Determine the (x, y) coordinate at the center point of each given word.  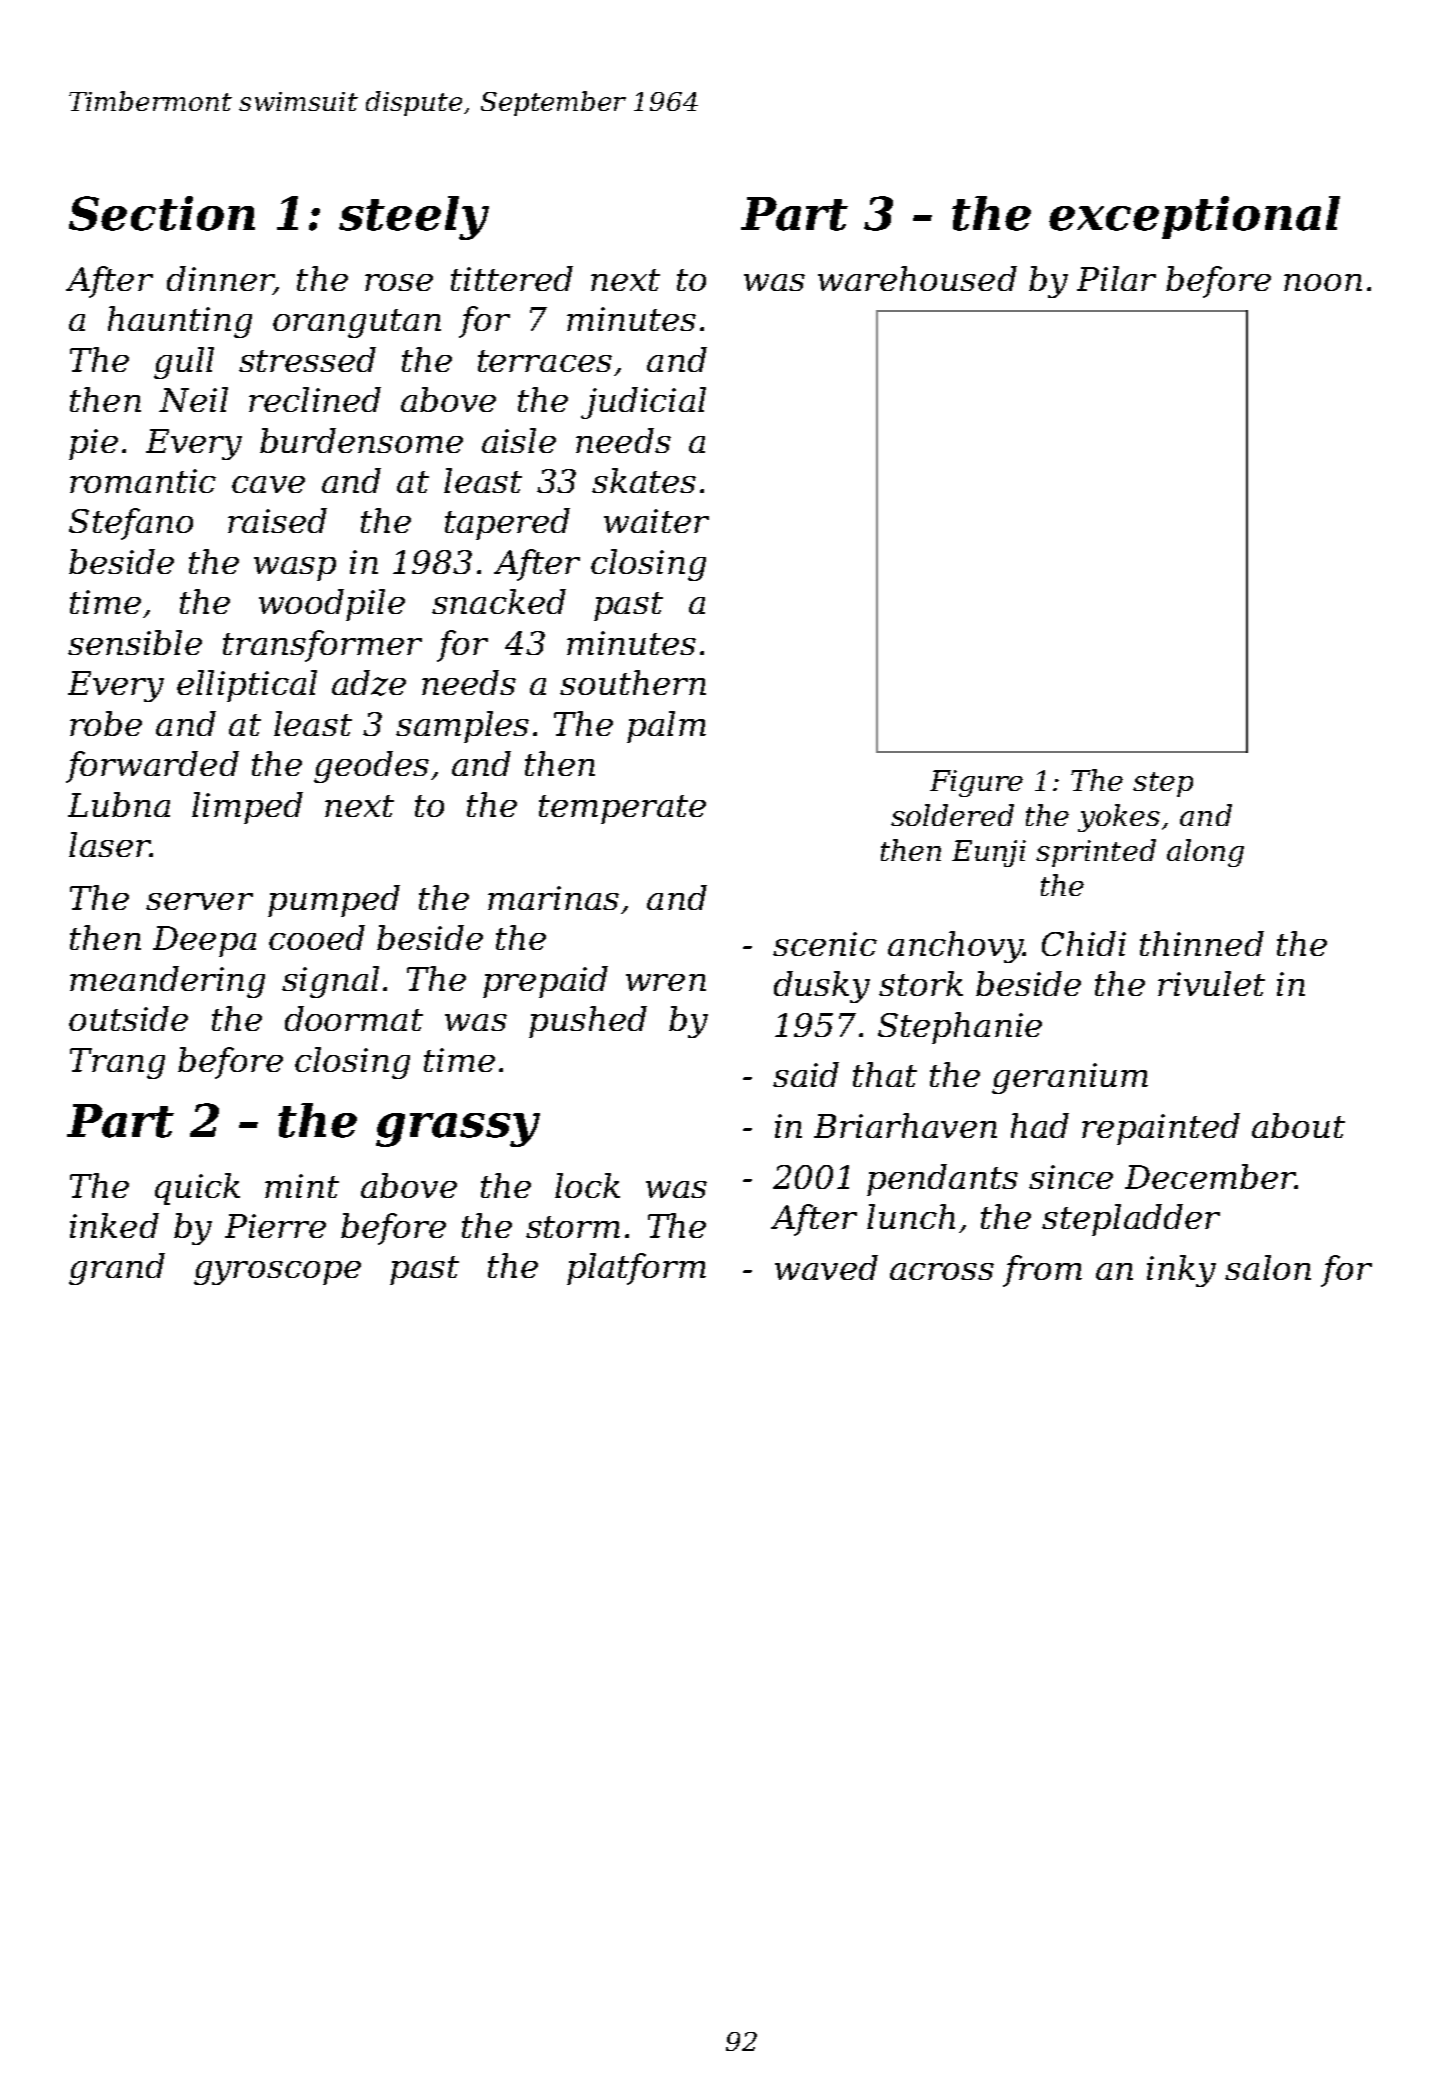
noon (1323, 282)
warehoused (917, 278)
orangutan (357, 323)
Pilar (1116, 278)
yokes (1119, 818)
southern (633, 682)
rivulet (1211, 983)
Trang (117, 1063)
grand (117, 1269)
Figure (976, 783)
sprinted (1096, 853)
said (806, 1074)
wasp (295, 569)
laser (109, 844)
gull (184, 363)
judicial (643, 403)
